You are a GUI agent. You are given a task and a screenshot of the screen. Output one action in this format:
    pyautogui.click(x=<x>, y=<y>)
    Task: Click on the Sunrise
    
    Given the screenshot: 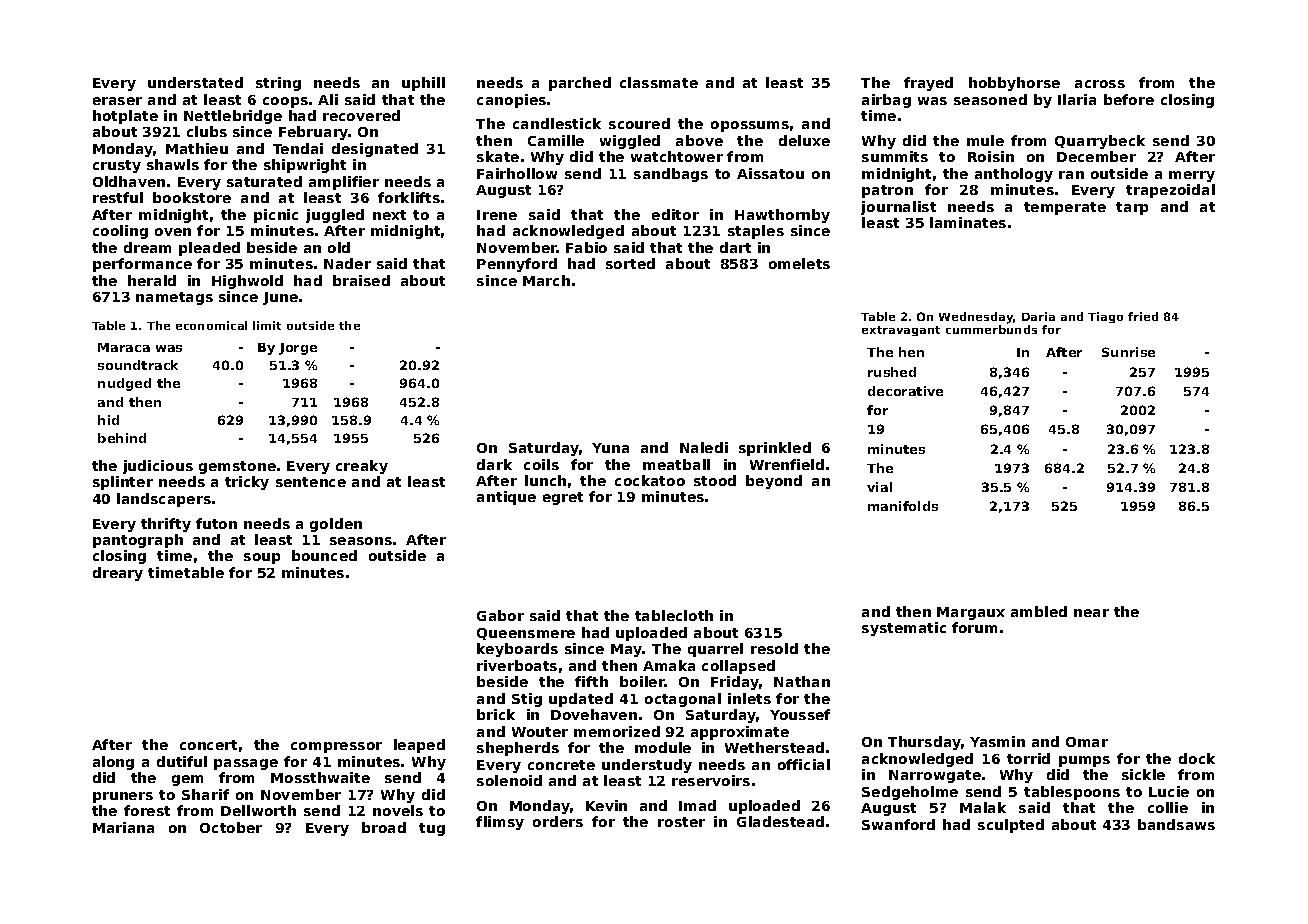 What is the action you would take?
    pyautogui.click(x=1128, y=352)
